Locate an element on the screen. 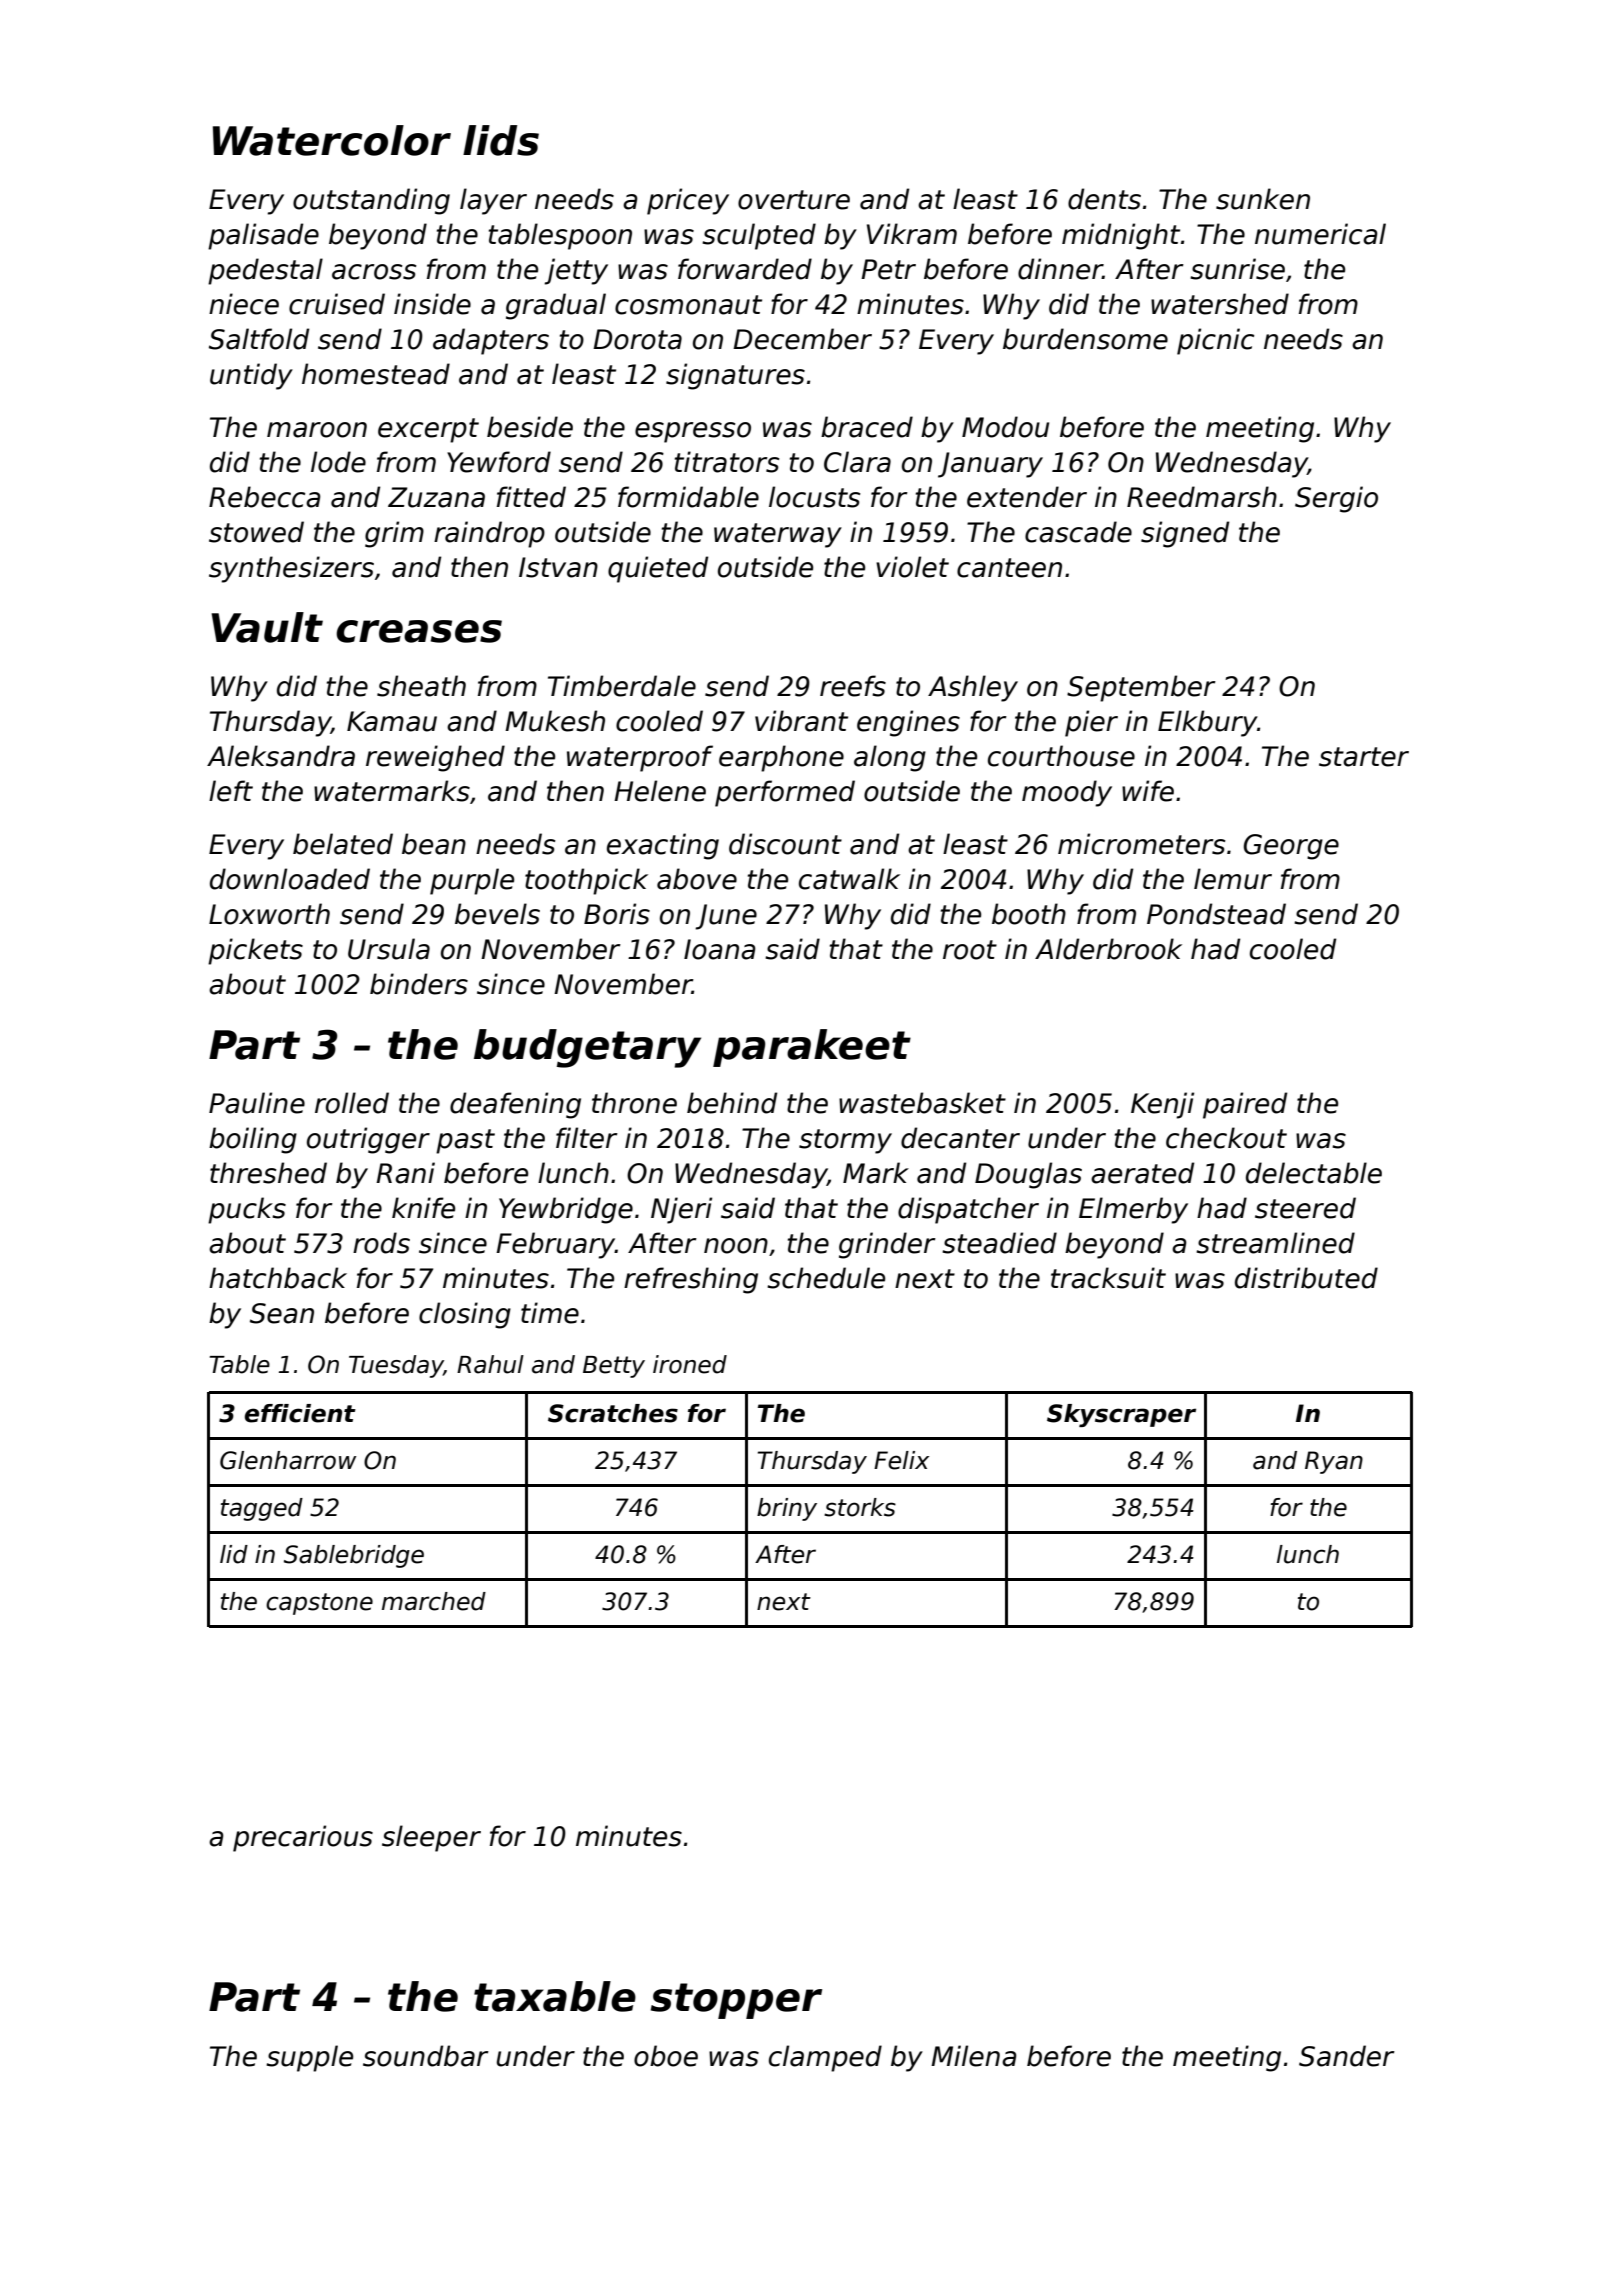 Image resolution: width=1620 pixels, height=2292 pixels. clamped is located at coordinates (825, 2058).
